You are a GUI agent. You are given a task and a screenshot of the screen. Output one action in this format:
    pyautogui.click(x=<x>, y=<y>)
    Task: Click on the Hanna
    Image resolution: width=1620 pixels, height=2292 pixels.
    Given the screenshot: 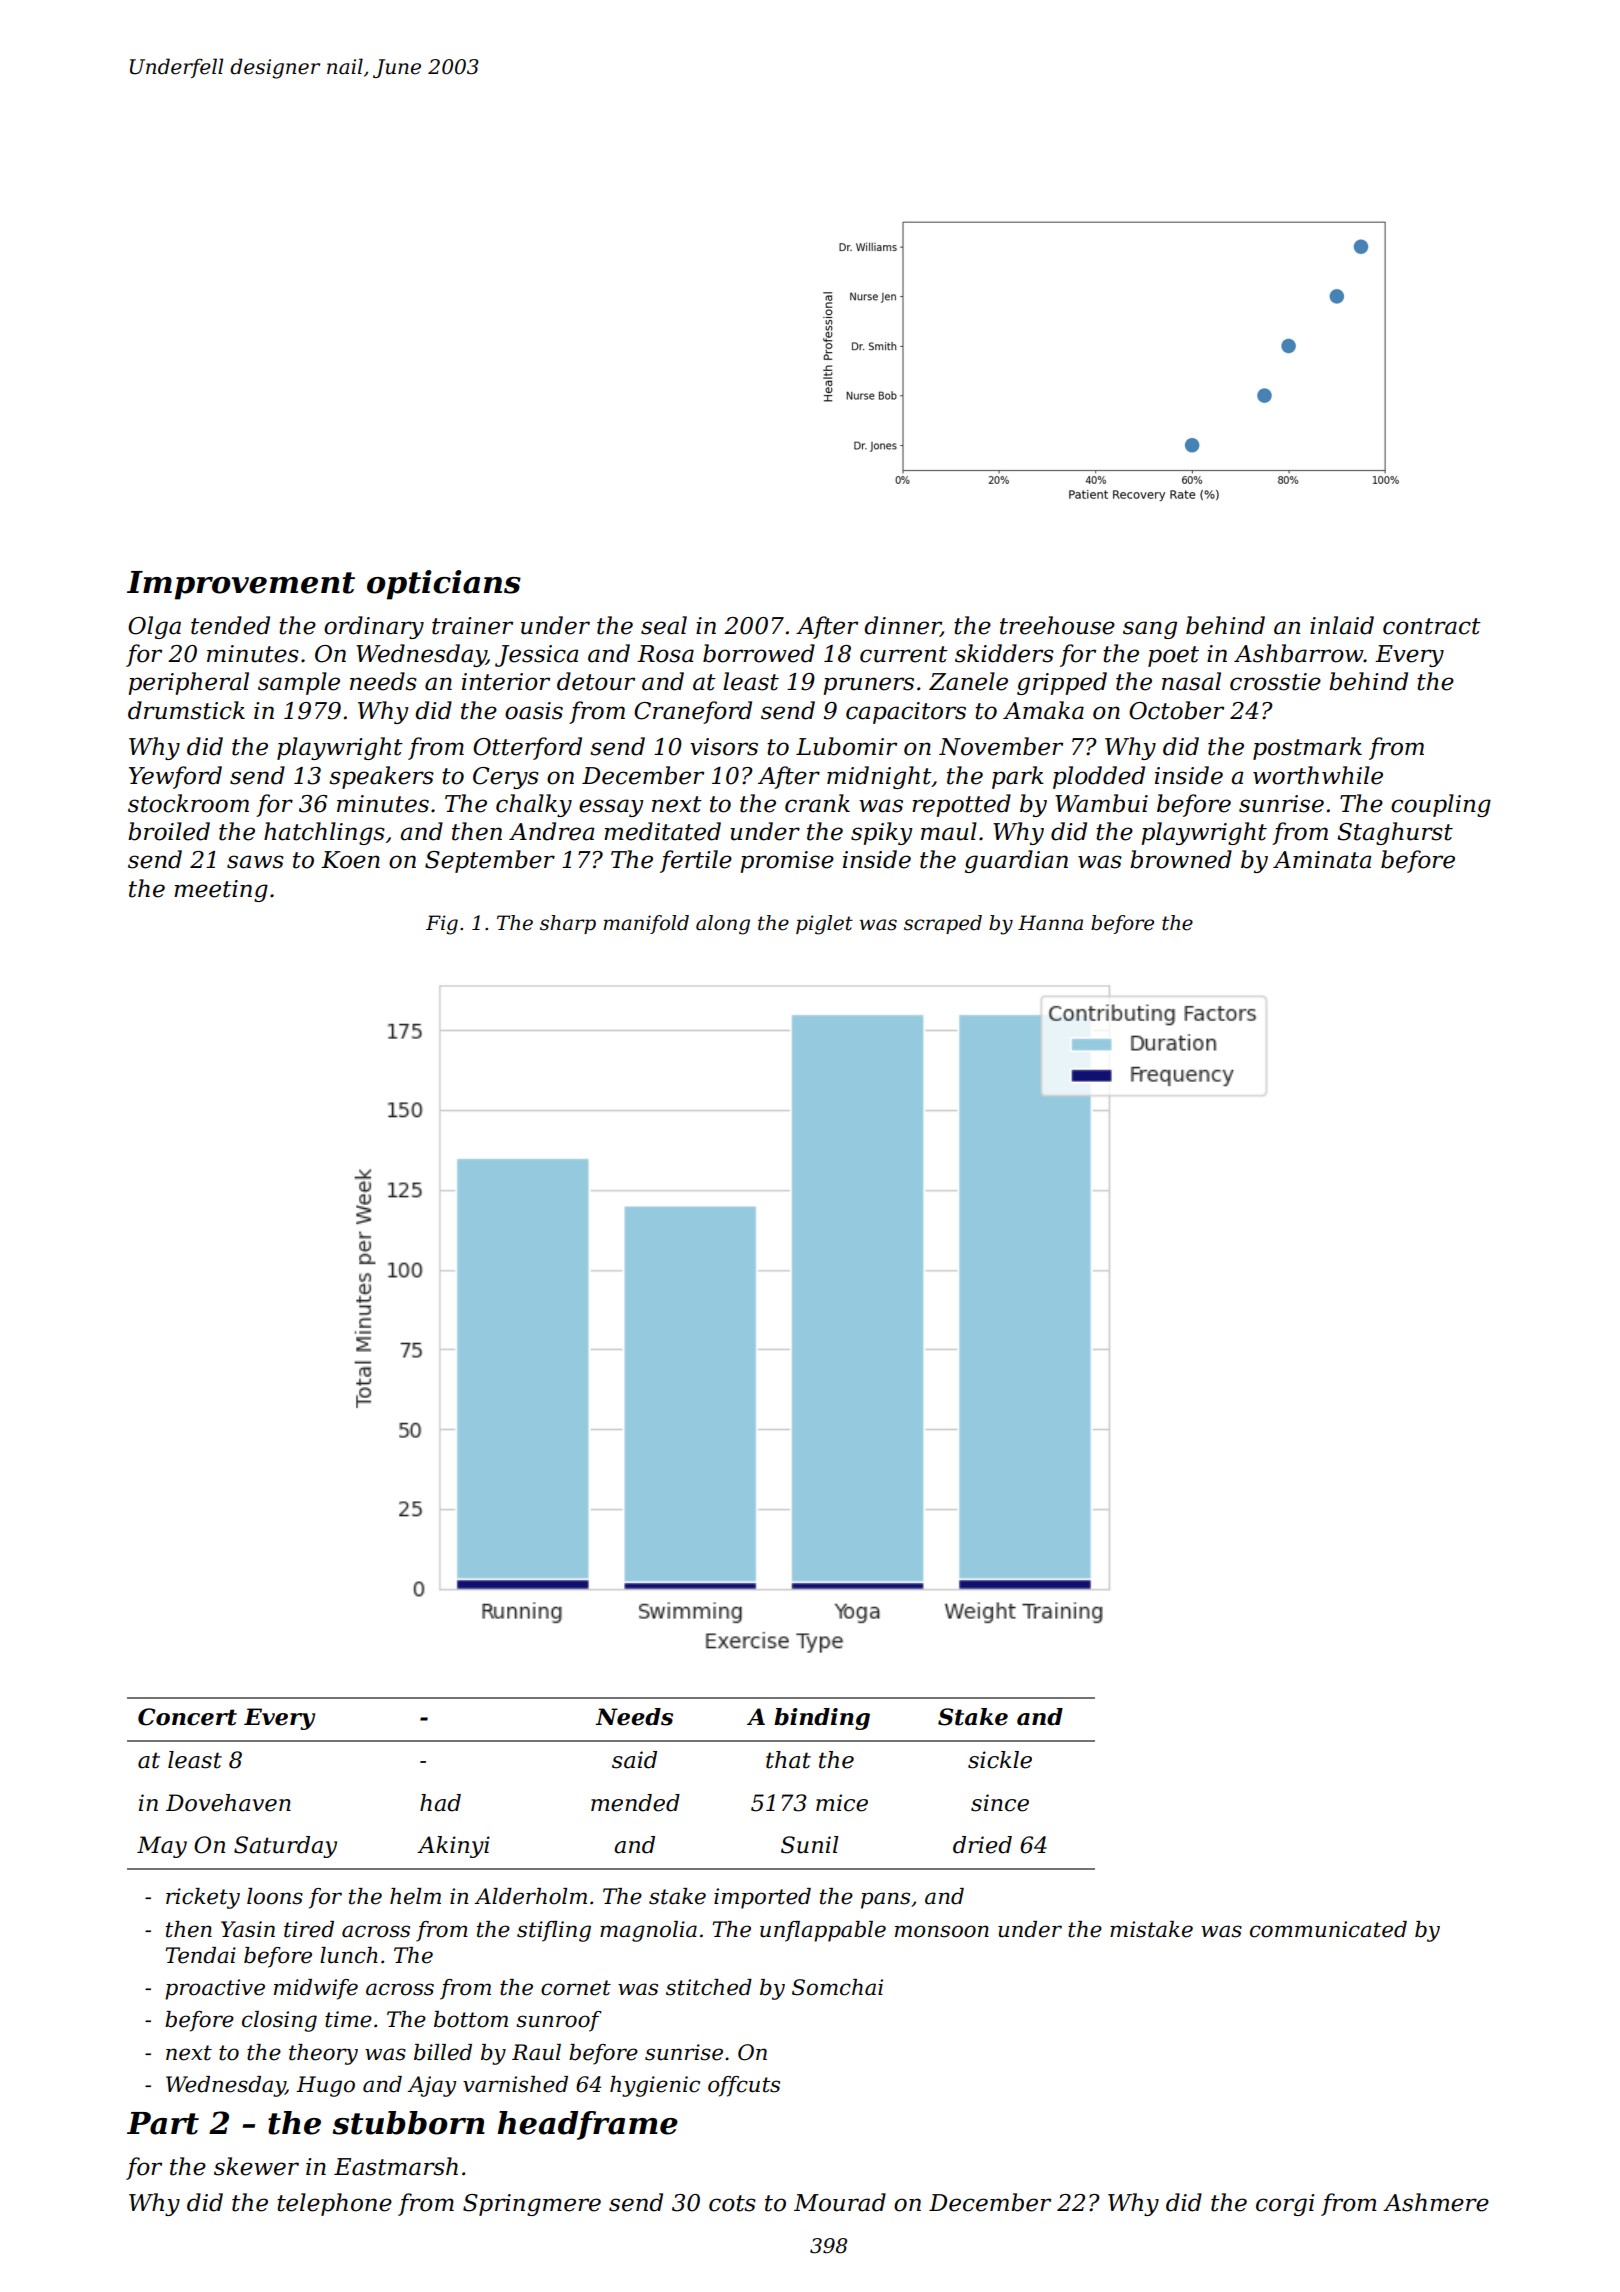 What is the action you would take?
    pyautogui.click(x=1050, y=923)
